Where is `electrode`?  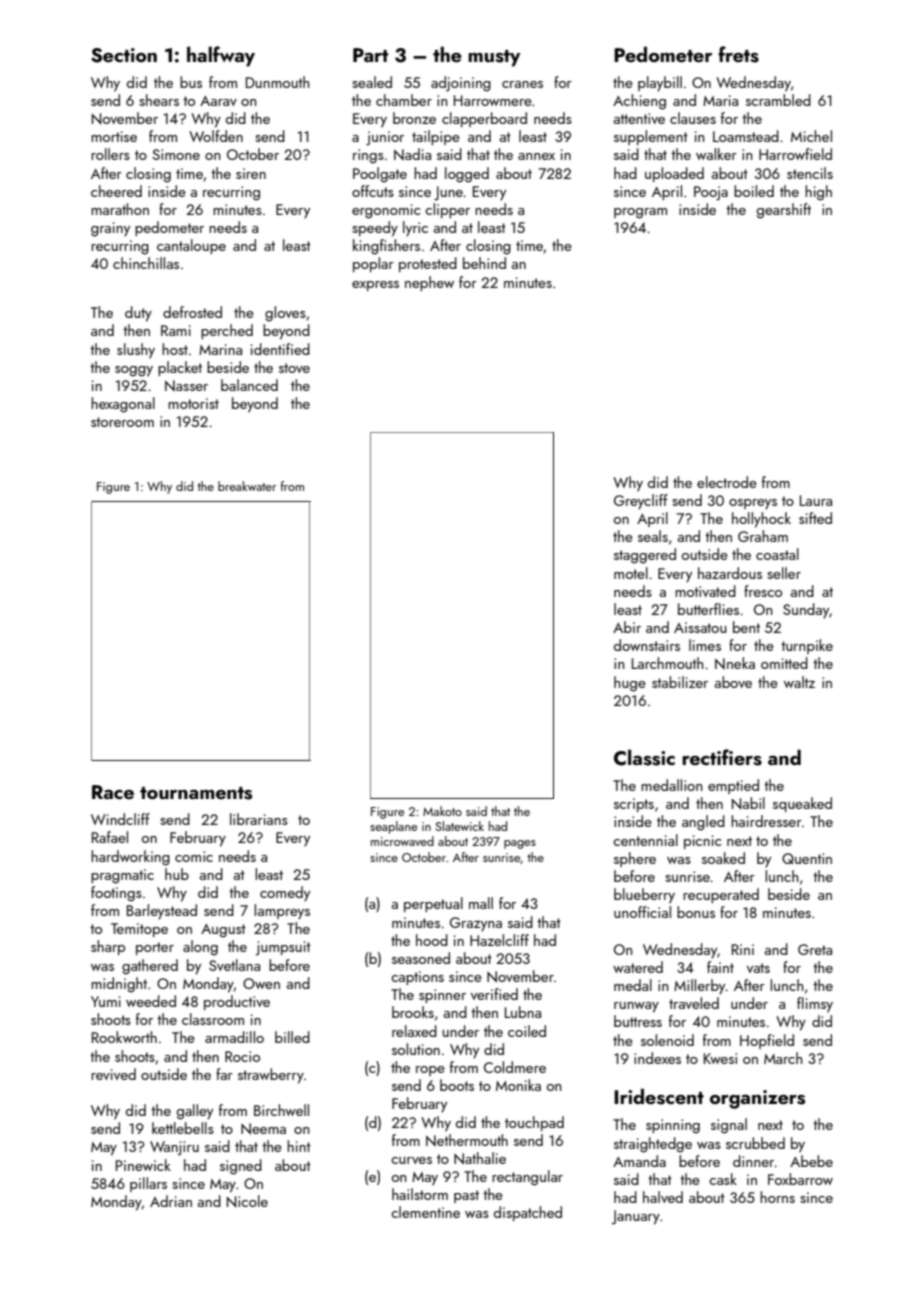 electrode is located at coordinates (727, 482).
